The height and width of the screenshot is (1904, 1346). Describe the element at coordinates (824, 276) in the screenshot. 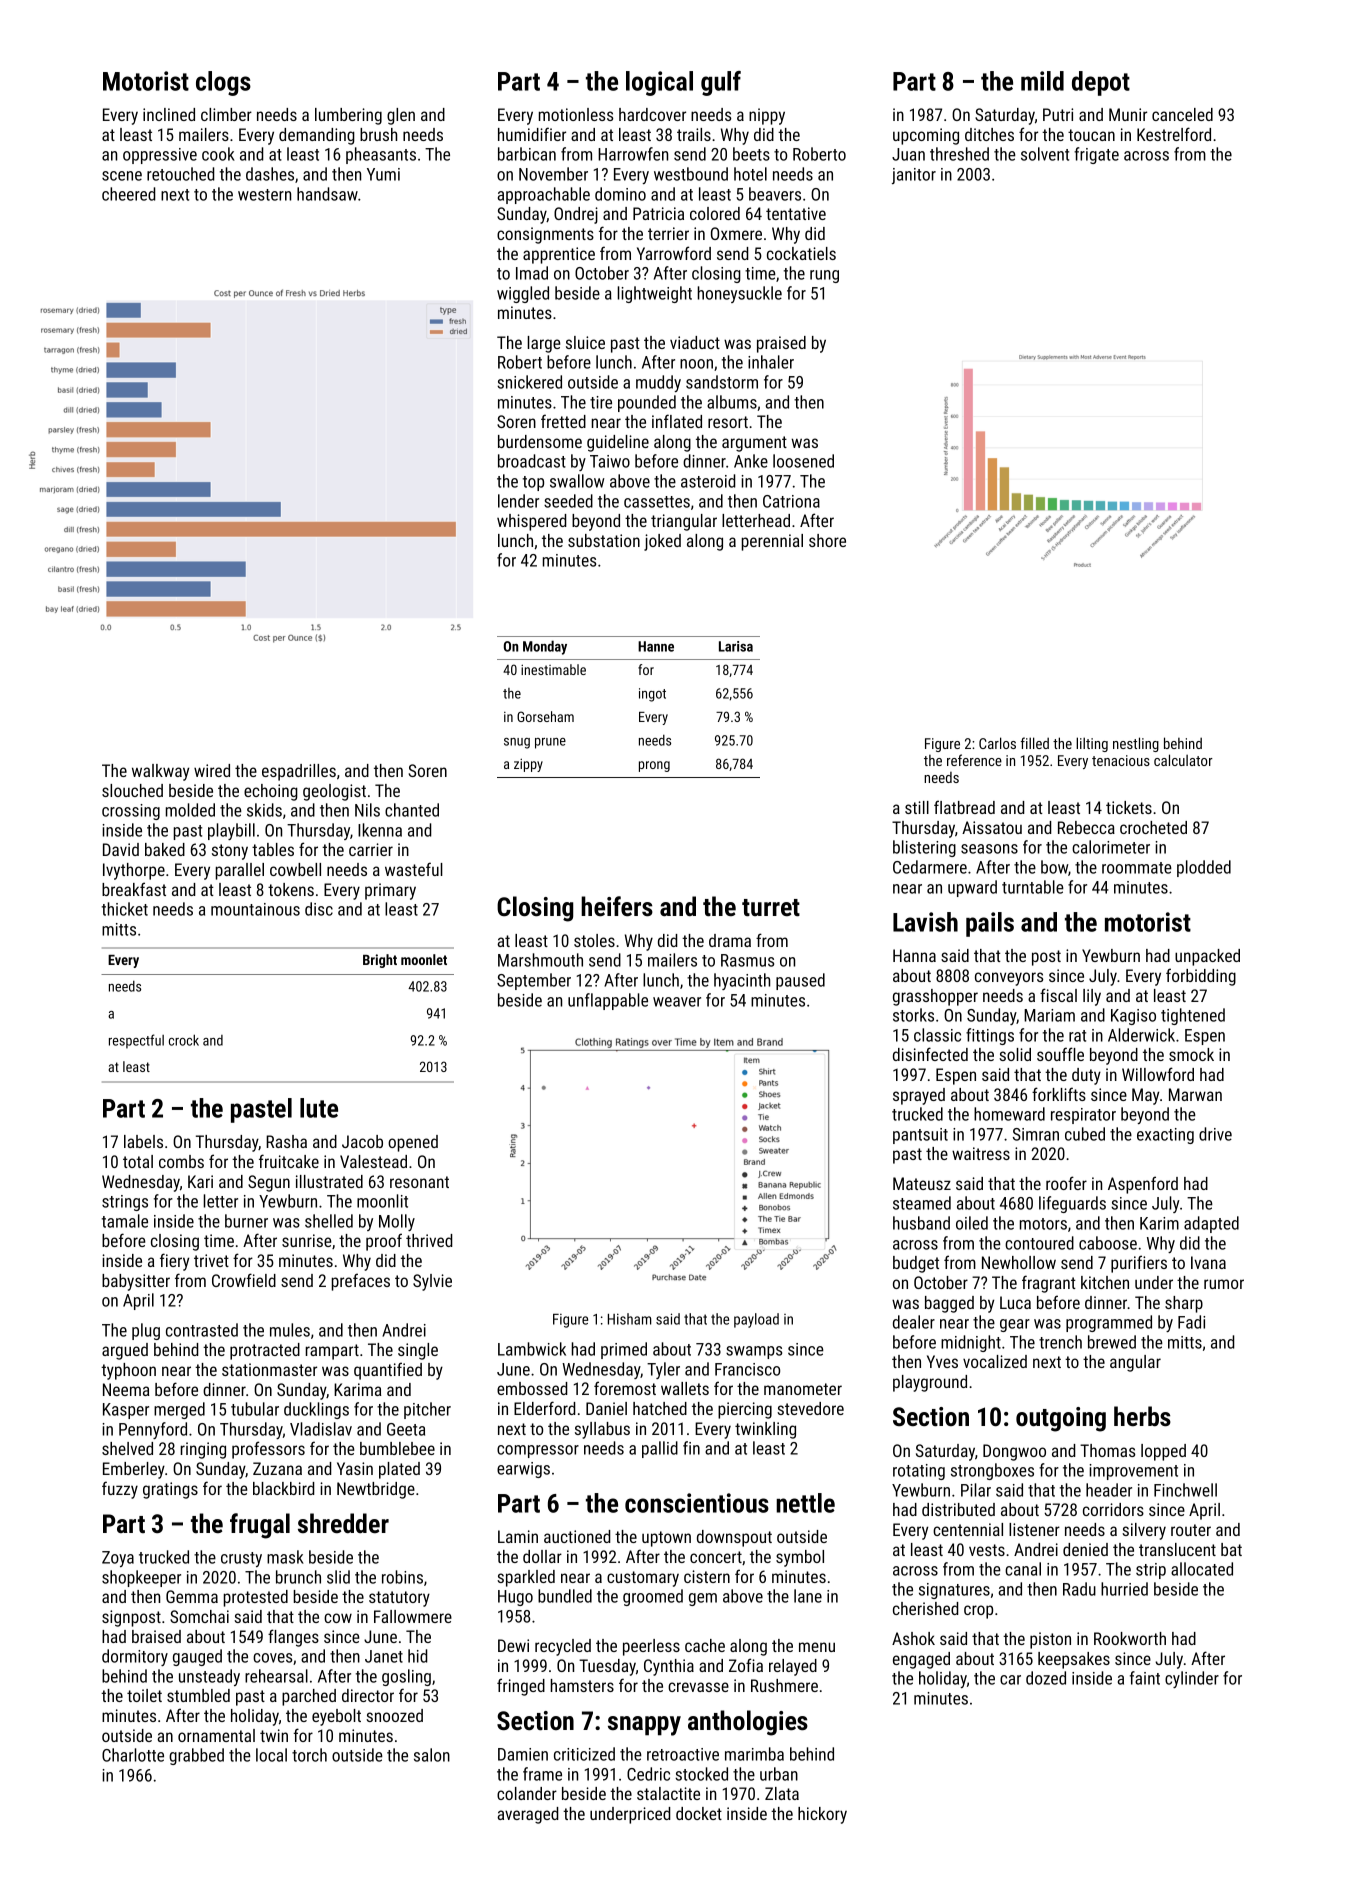

I see `rung` at that location.
